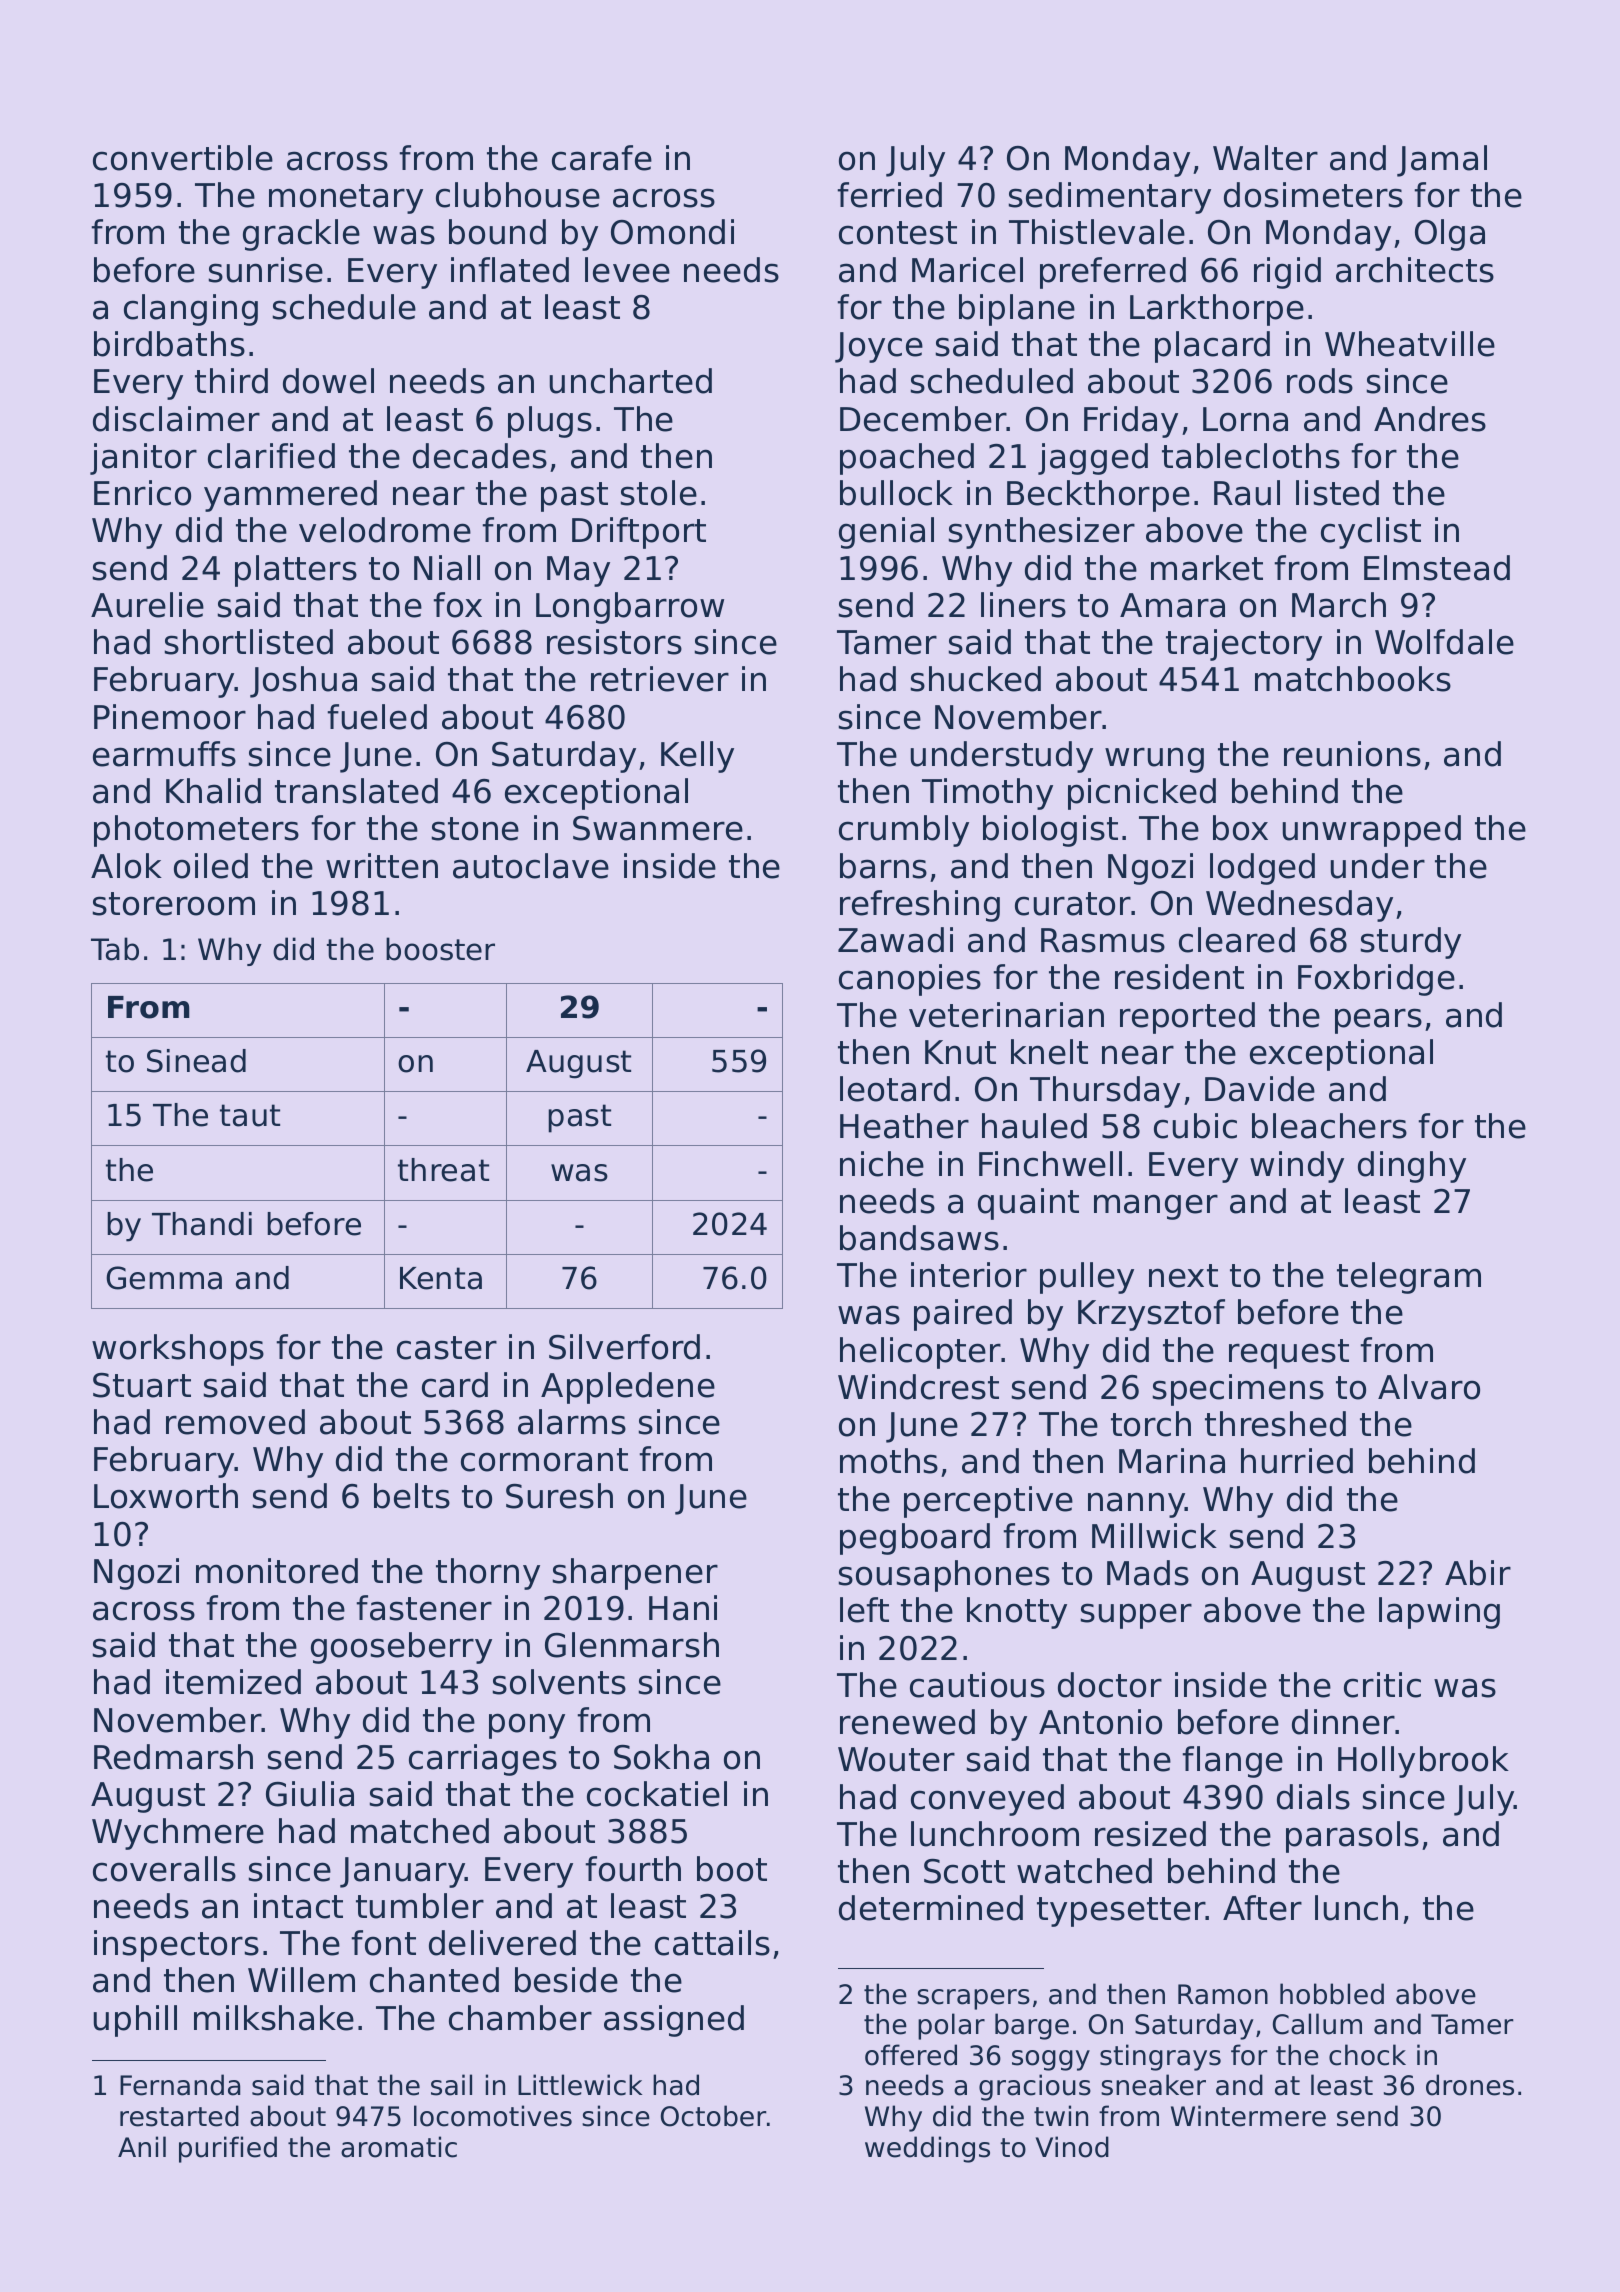 Image resolution: width=1620 pixels, height=2292 pixels. Describe the element at coordinates (301, 235) in the screenshot. I see `grackle` at that location.
